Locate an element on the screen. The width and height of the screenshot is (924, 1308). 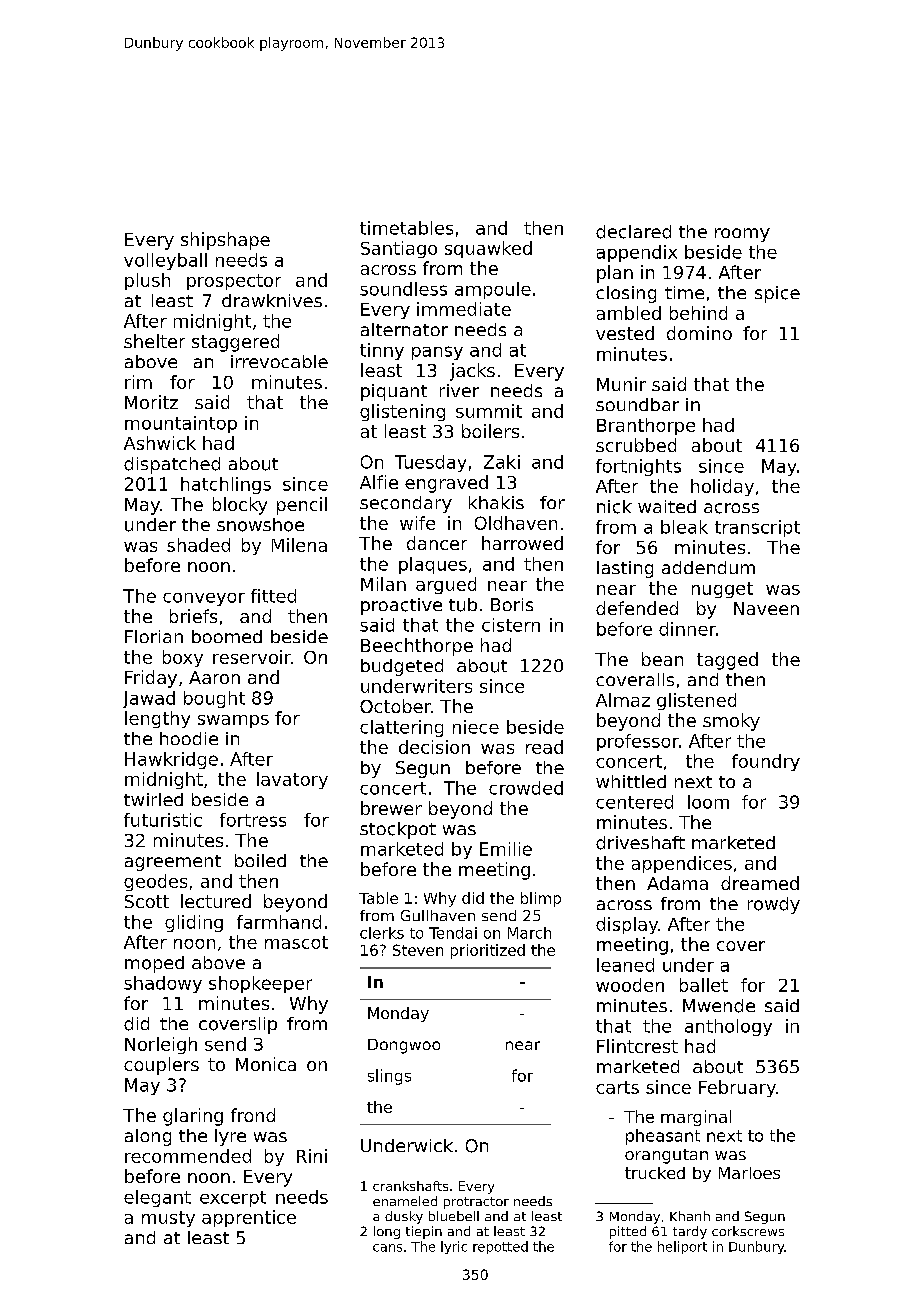
Adama is located at coordinates (677, 883).
